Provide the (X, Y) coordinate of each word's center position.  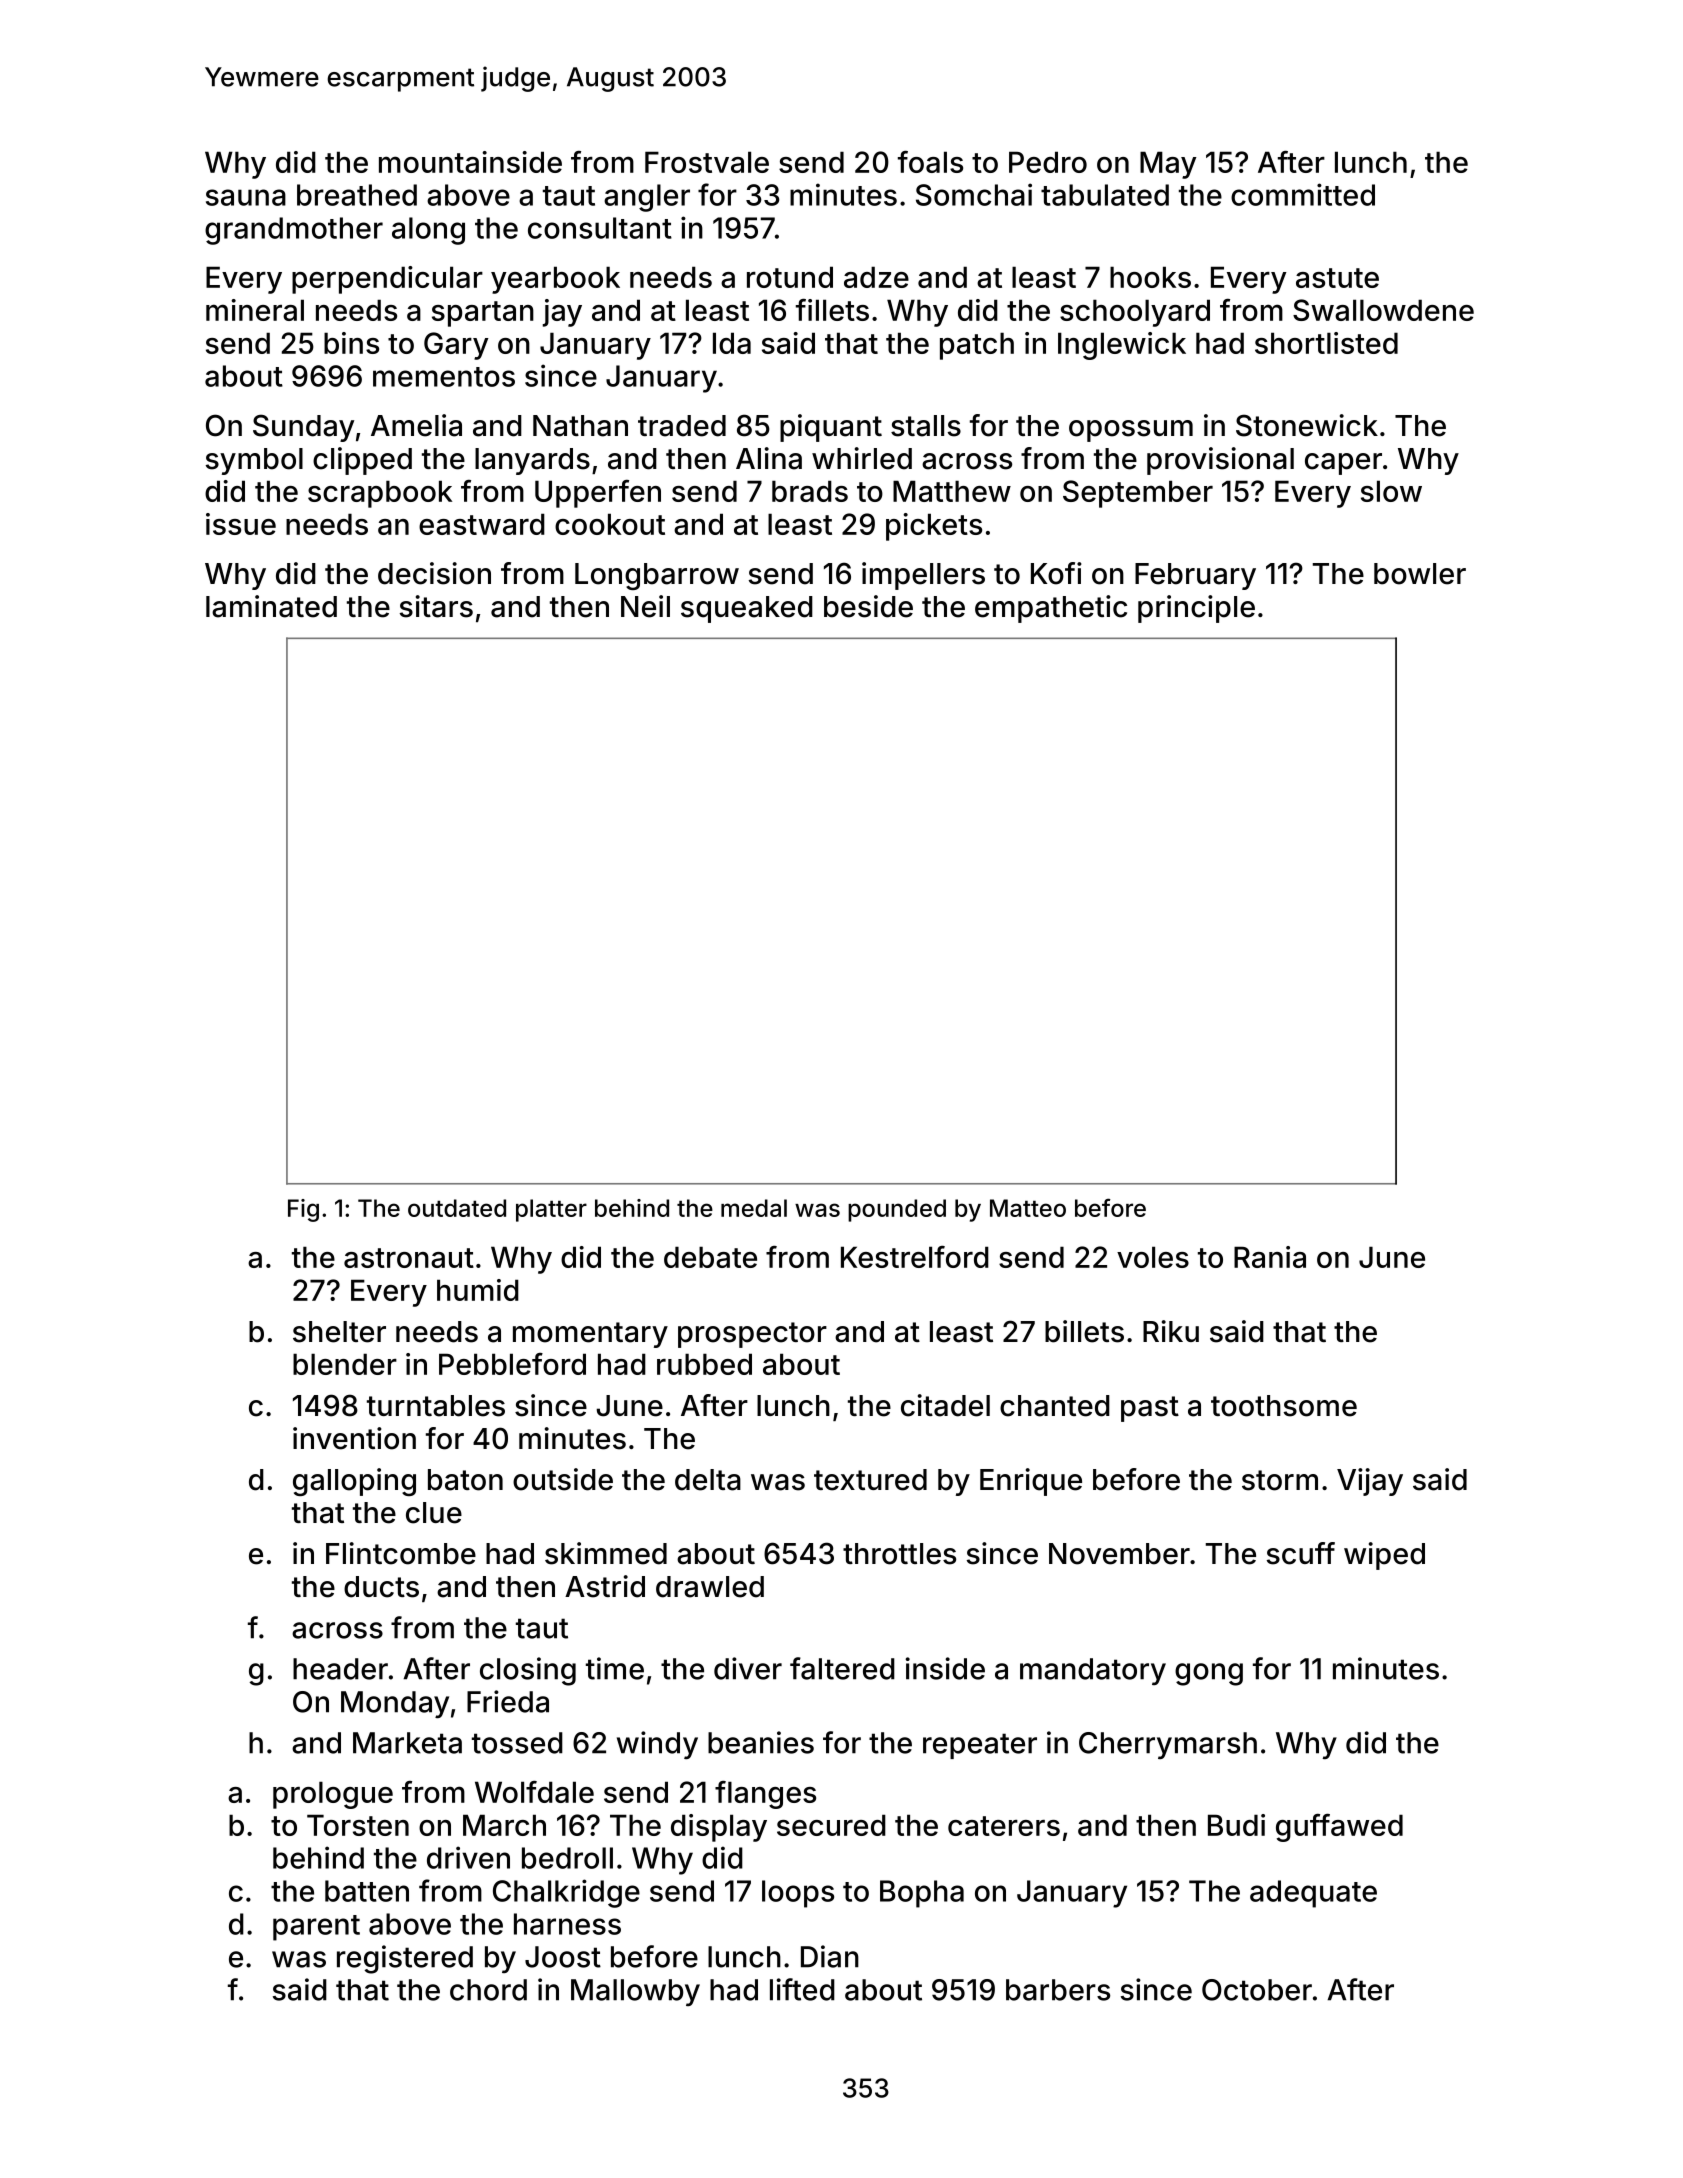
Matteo (1028, 1208)
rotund (790, 277)
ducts (381, 1587)
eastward (482, 524)
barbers (1058, 1990)
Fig (303, 1210)
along (428, 231)
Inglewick (1122, 346)
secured (831, 1825)
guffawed (1339, 1828)
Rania (1270, 1257)
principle (1196, 609)
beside (868, 606)
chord (488, 1990)
